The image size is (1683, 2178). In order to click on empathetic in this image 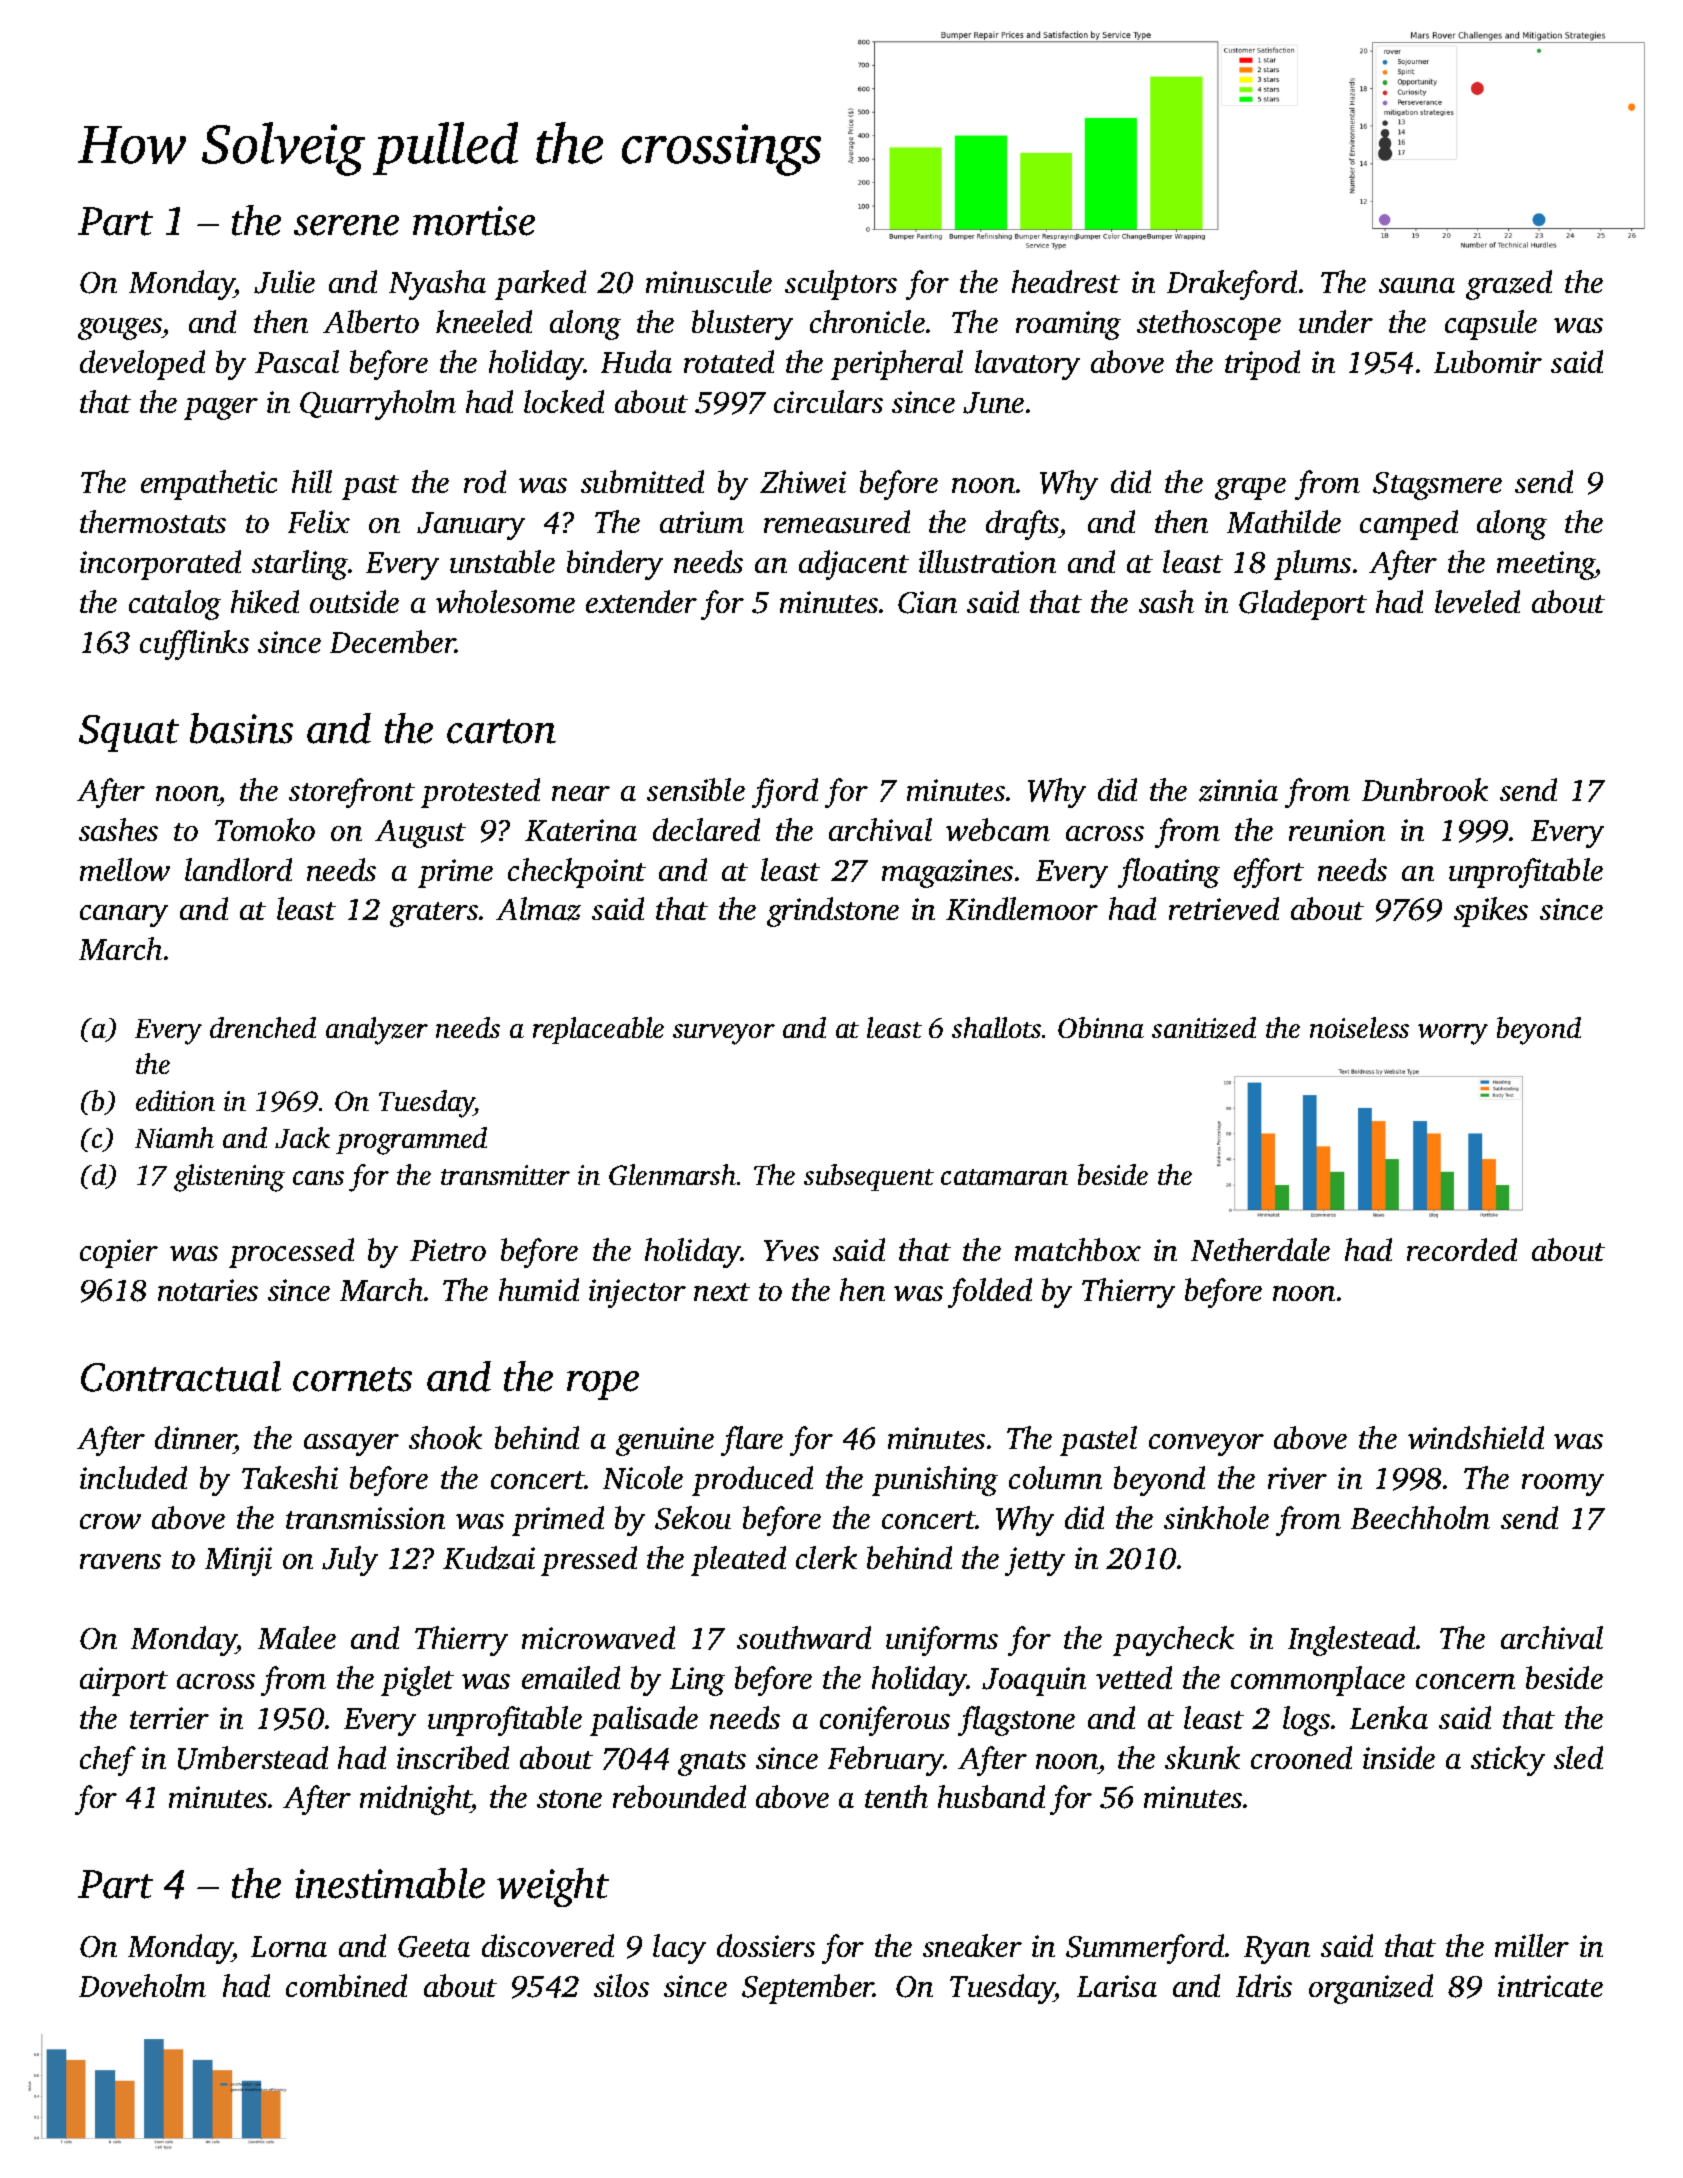, I will do `click(209, 485)`.
